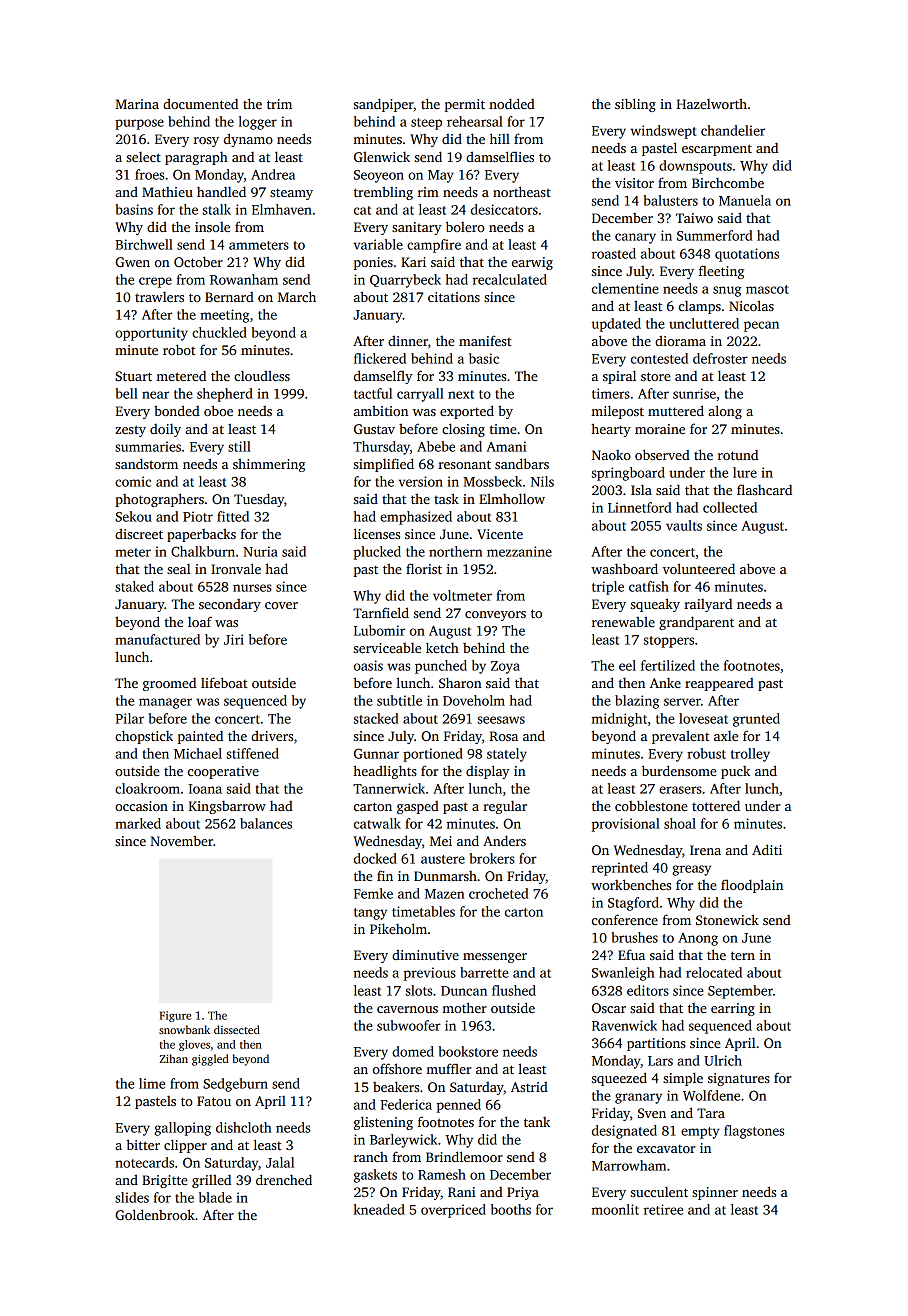  Describe the element at coordinates (716, 805) in the image. I see `tottered` at that location.
